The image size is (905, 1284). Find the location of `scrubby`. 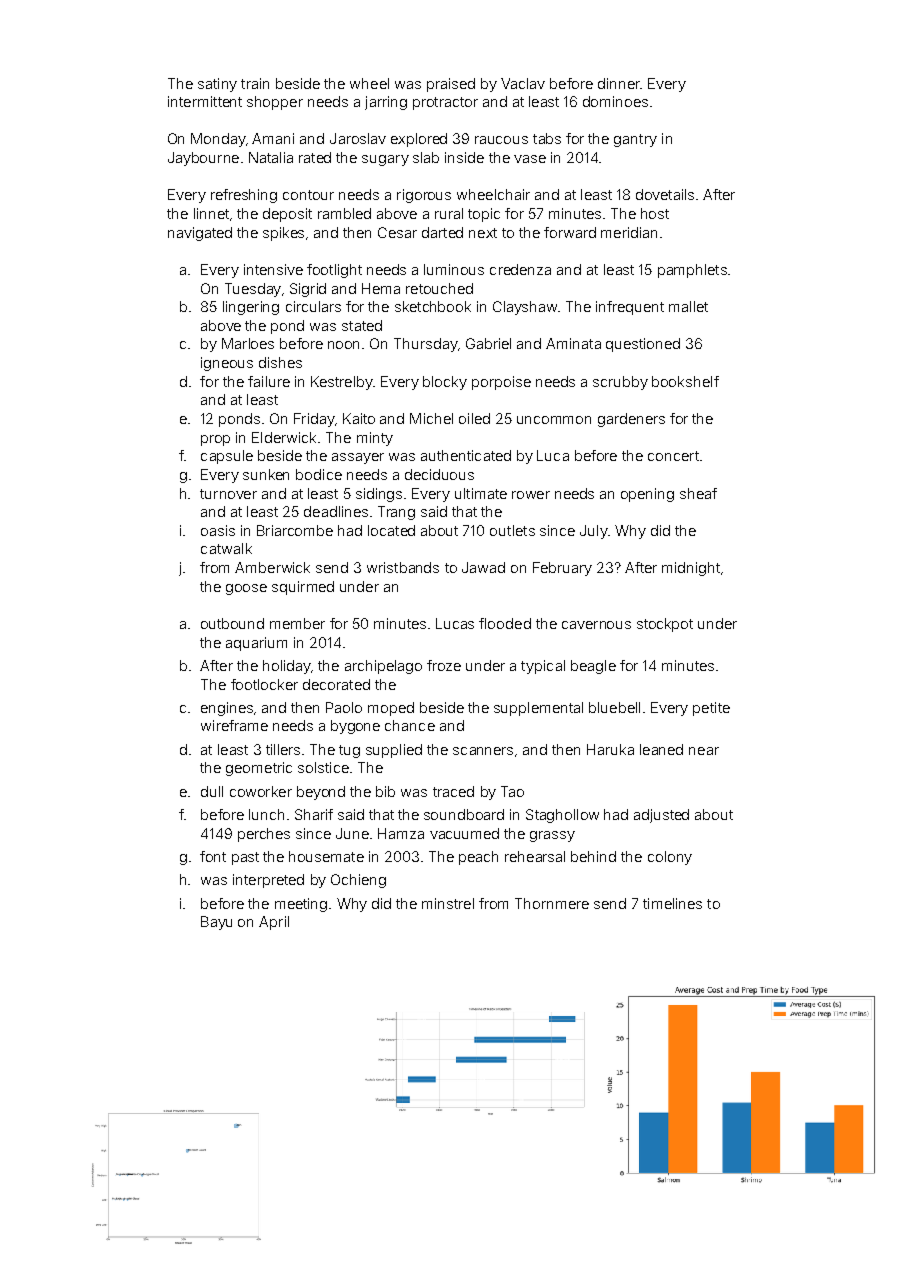

scrubby is located at coordinates (620, 383).
